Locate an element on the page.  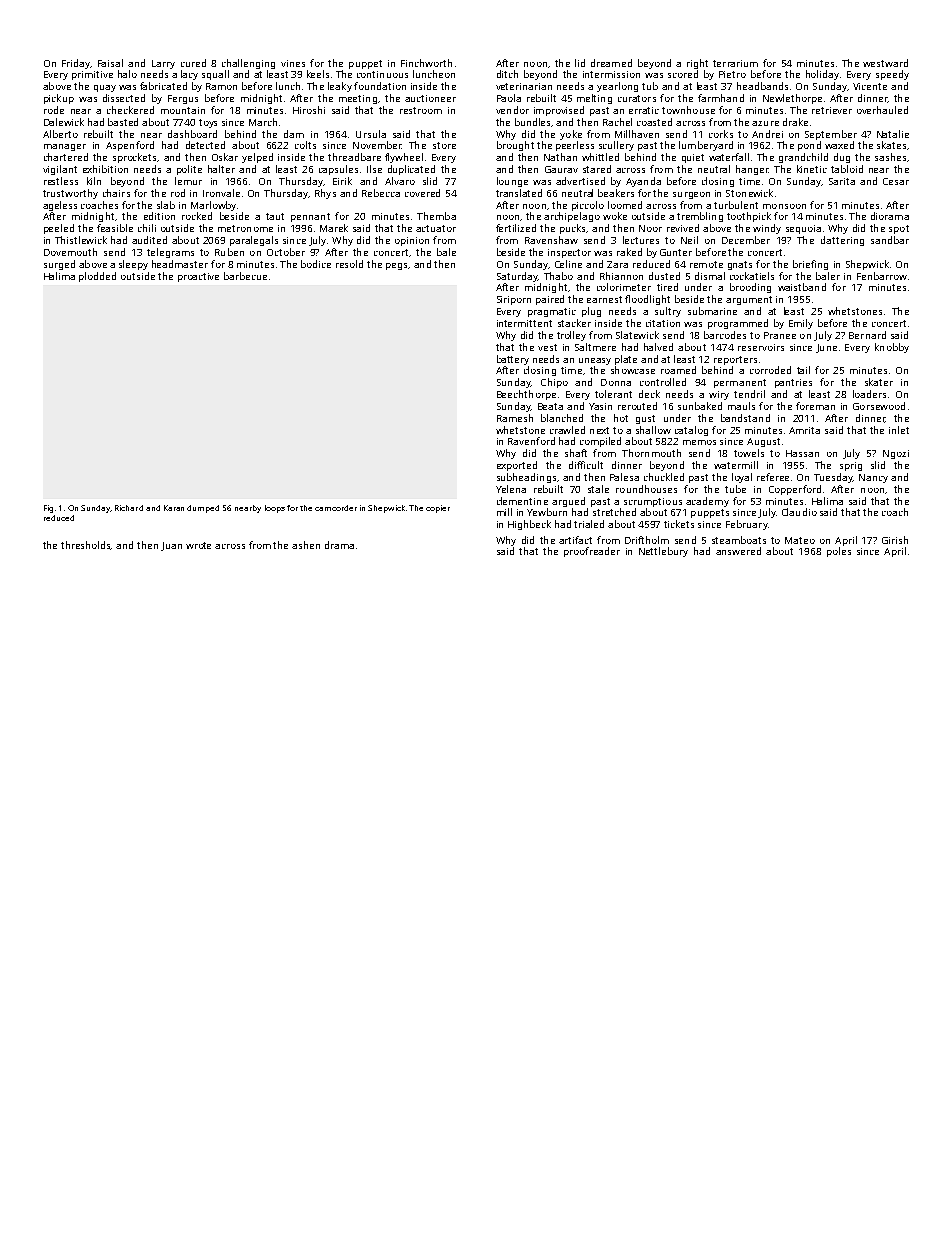
loops is located at coordinates (275, 509).
